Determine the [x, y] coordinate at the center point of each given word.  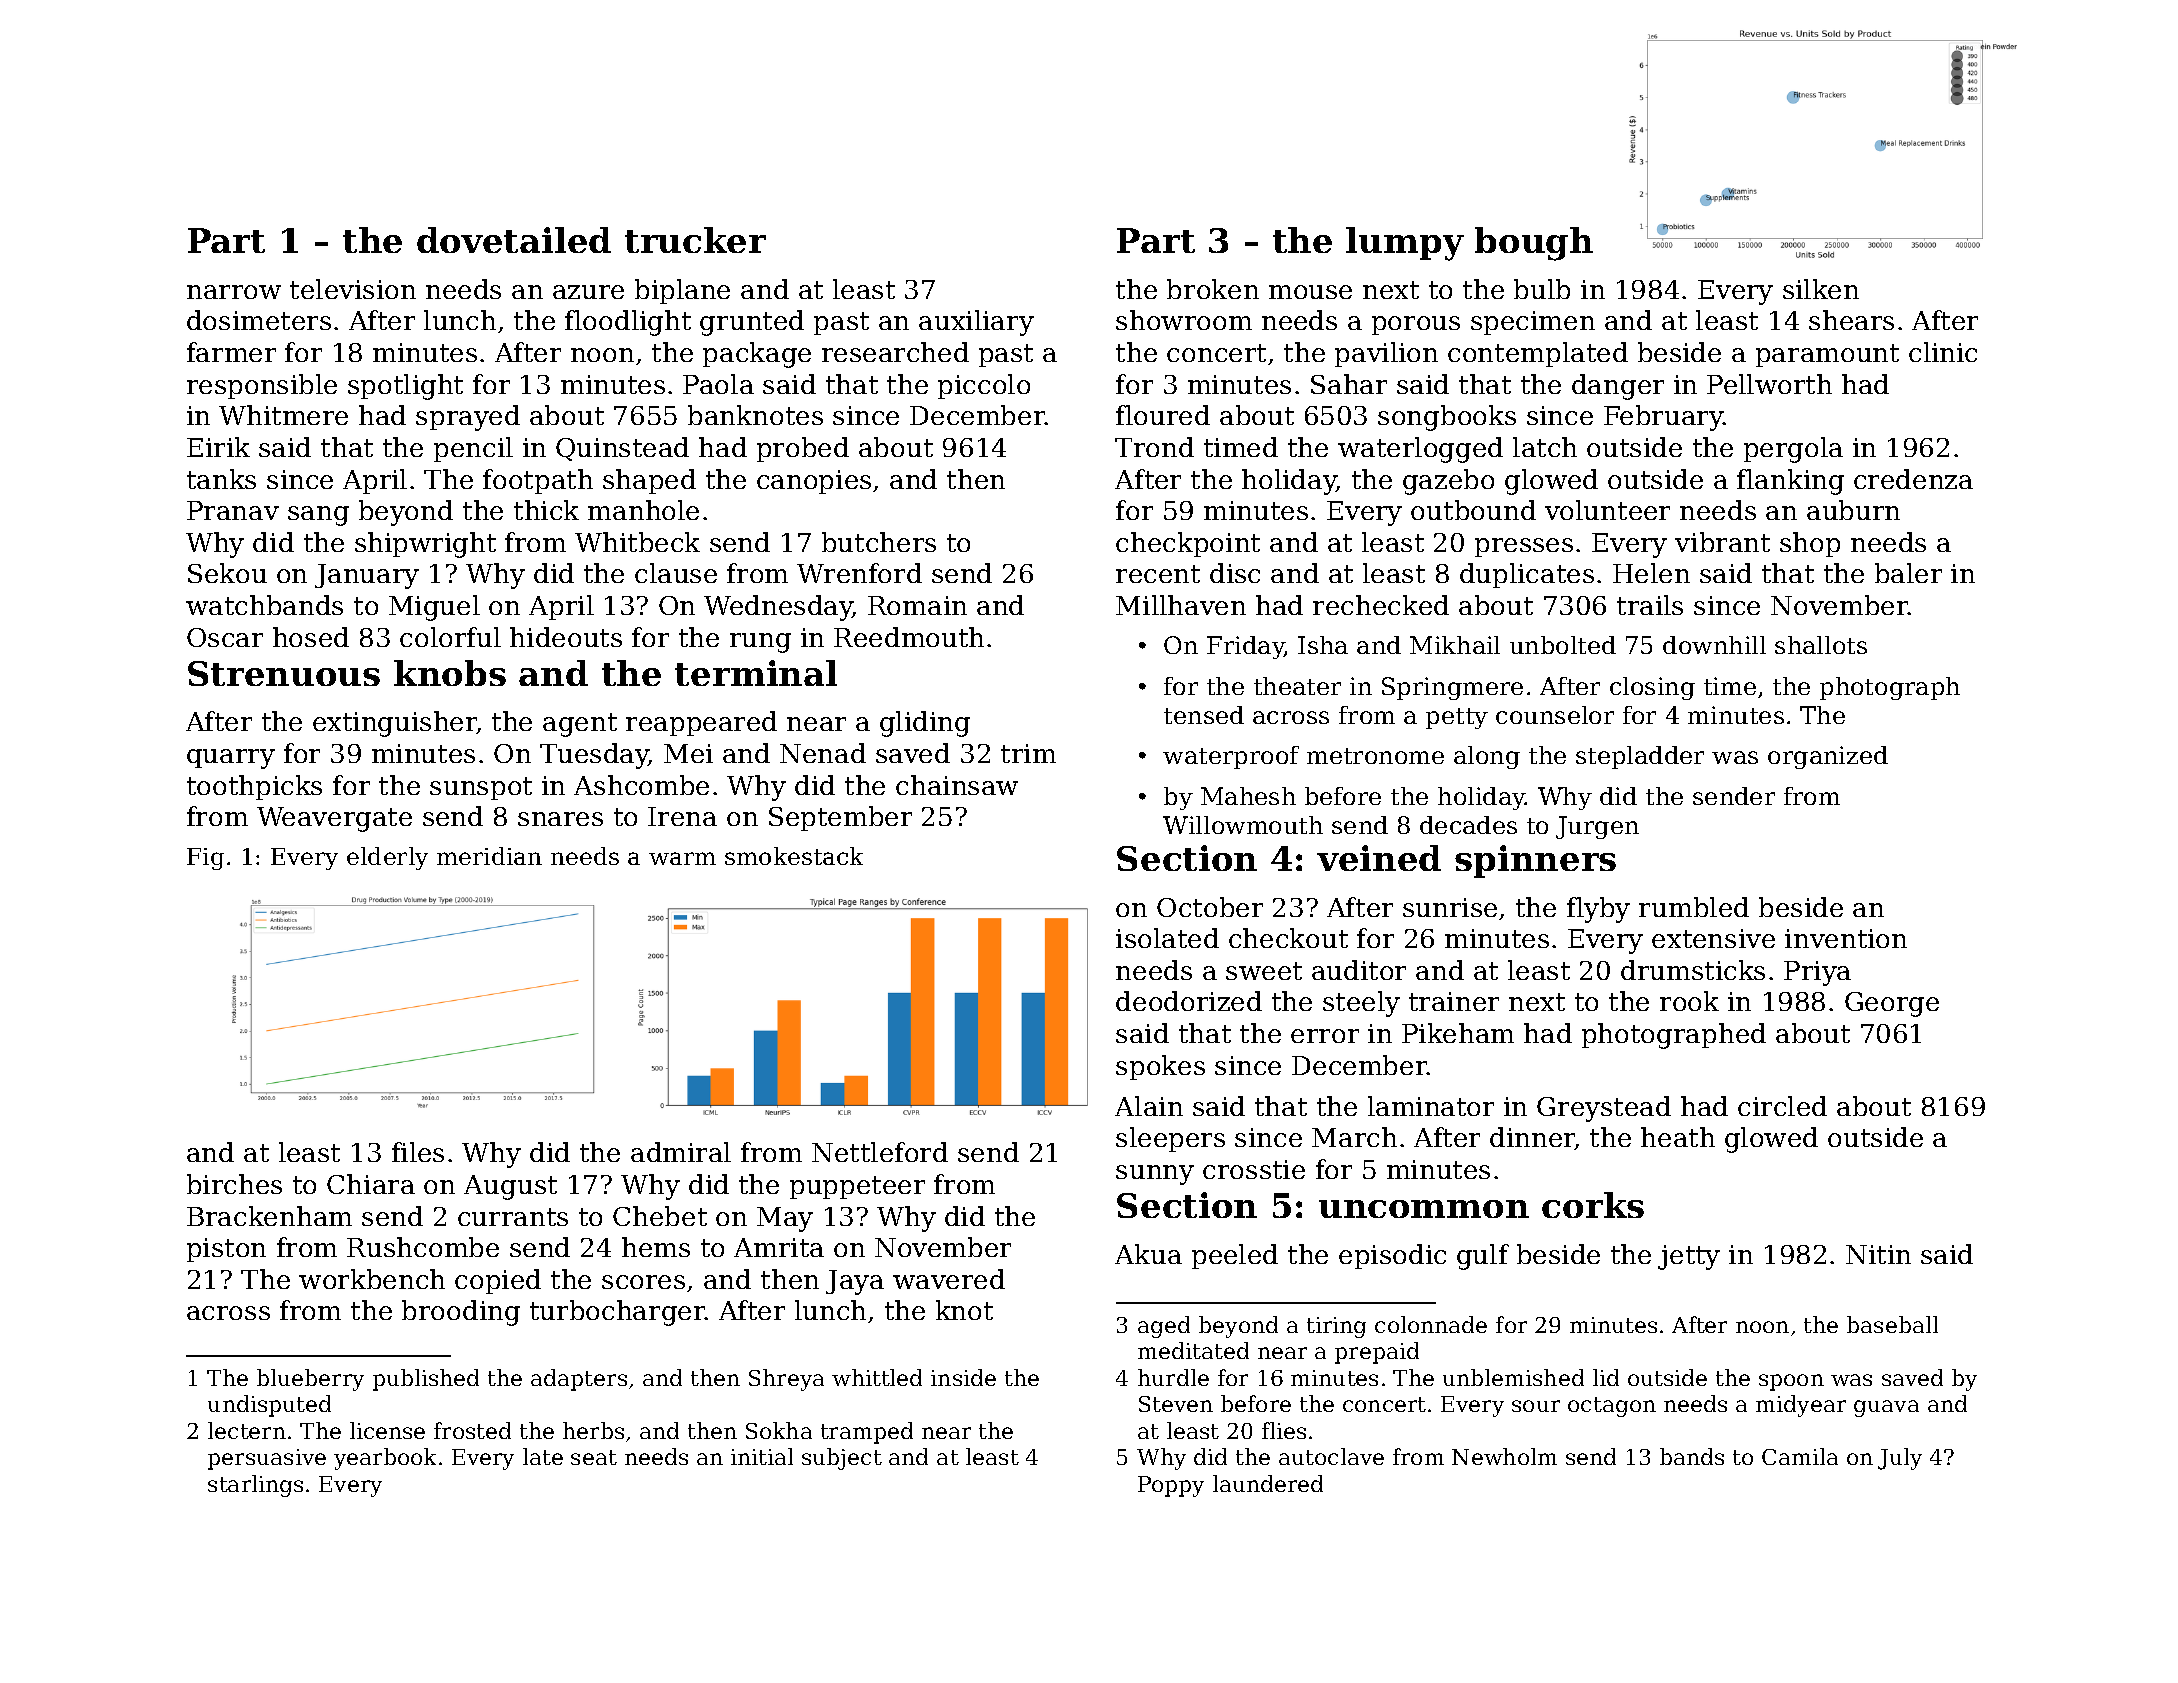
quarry [231, 759]
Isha [1323, 645]
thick [546, 510]
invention [1846, 938]
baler [1908, 573]
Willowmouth [1243, 825]
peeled [1235, 1256]
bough [1534, 244]
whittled [877, 1377]
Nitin [1878, 1254]
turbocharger [617, 1313]
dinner [1532, 1138]
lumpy [1405, 244]
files [418, 1152]
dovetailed [514, 240]
